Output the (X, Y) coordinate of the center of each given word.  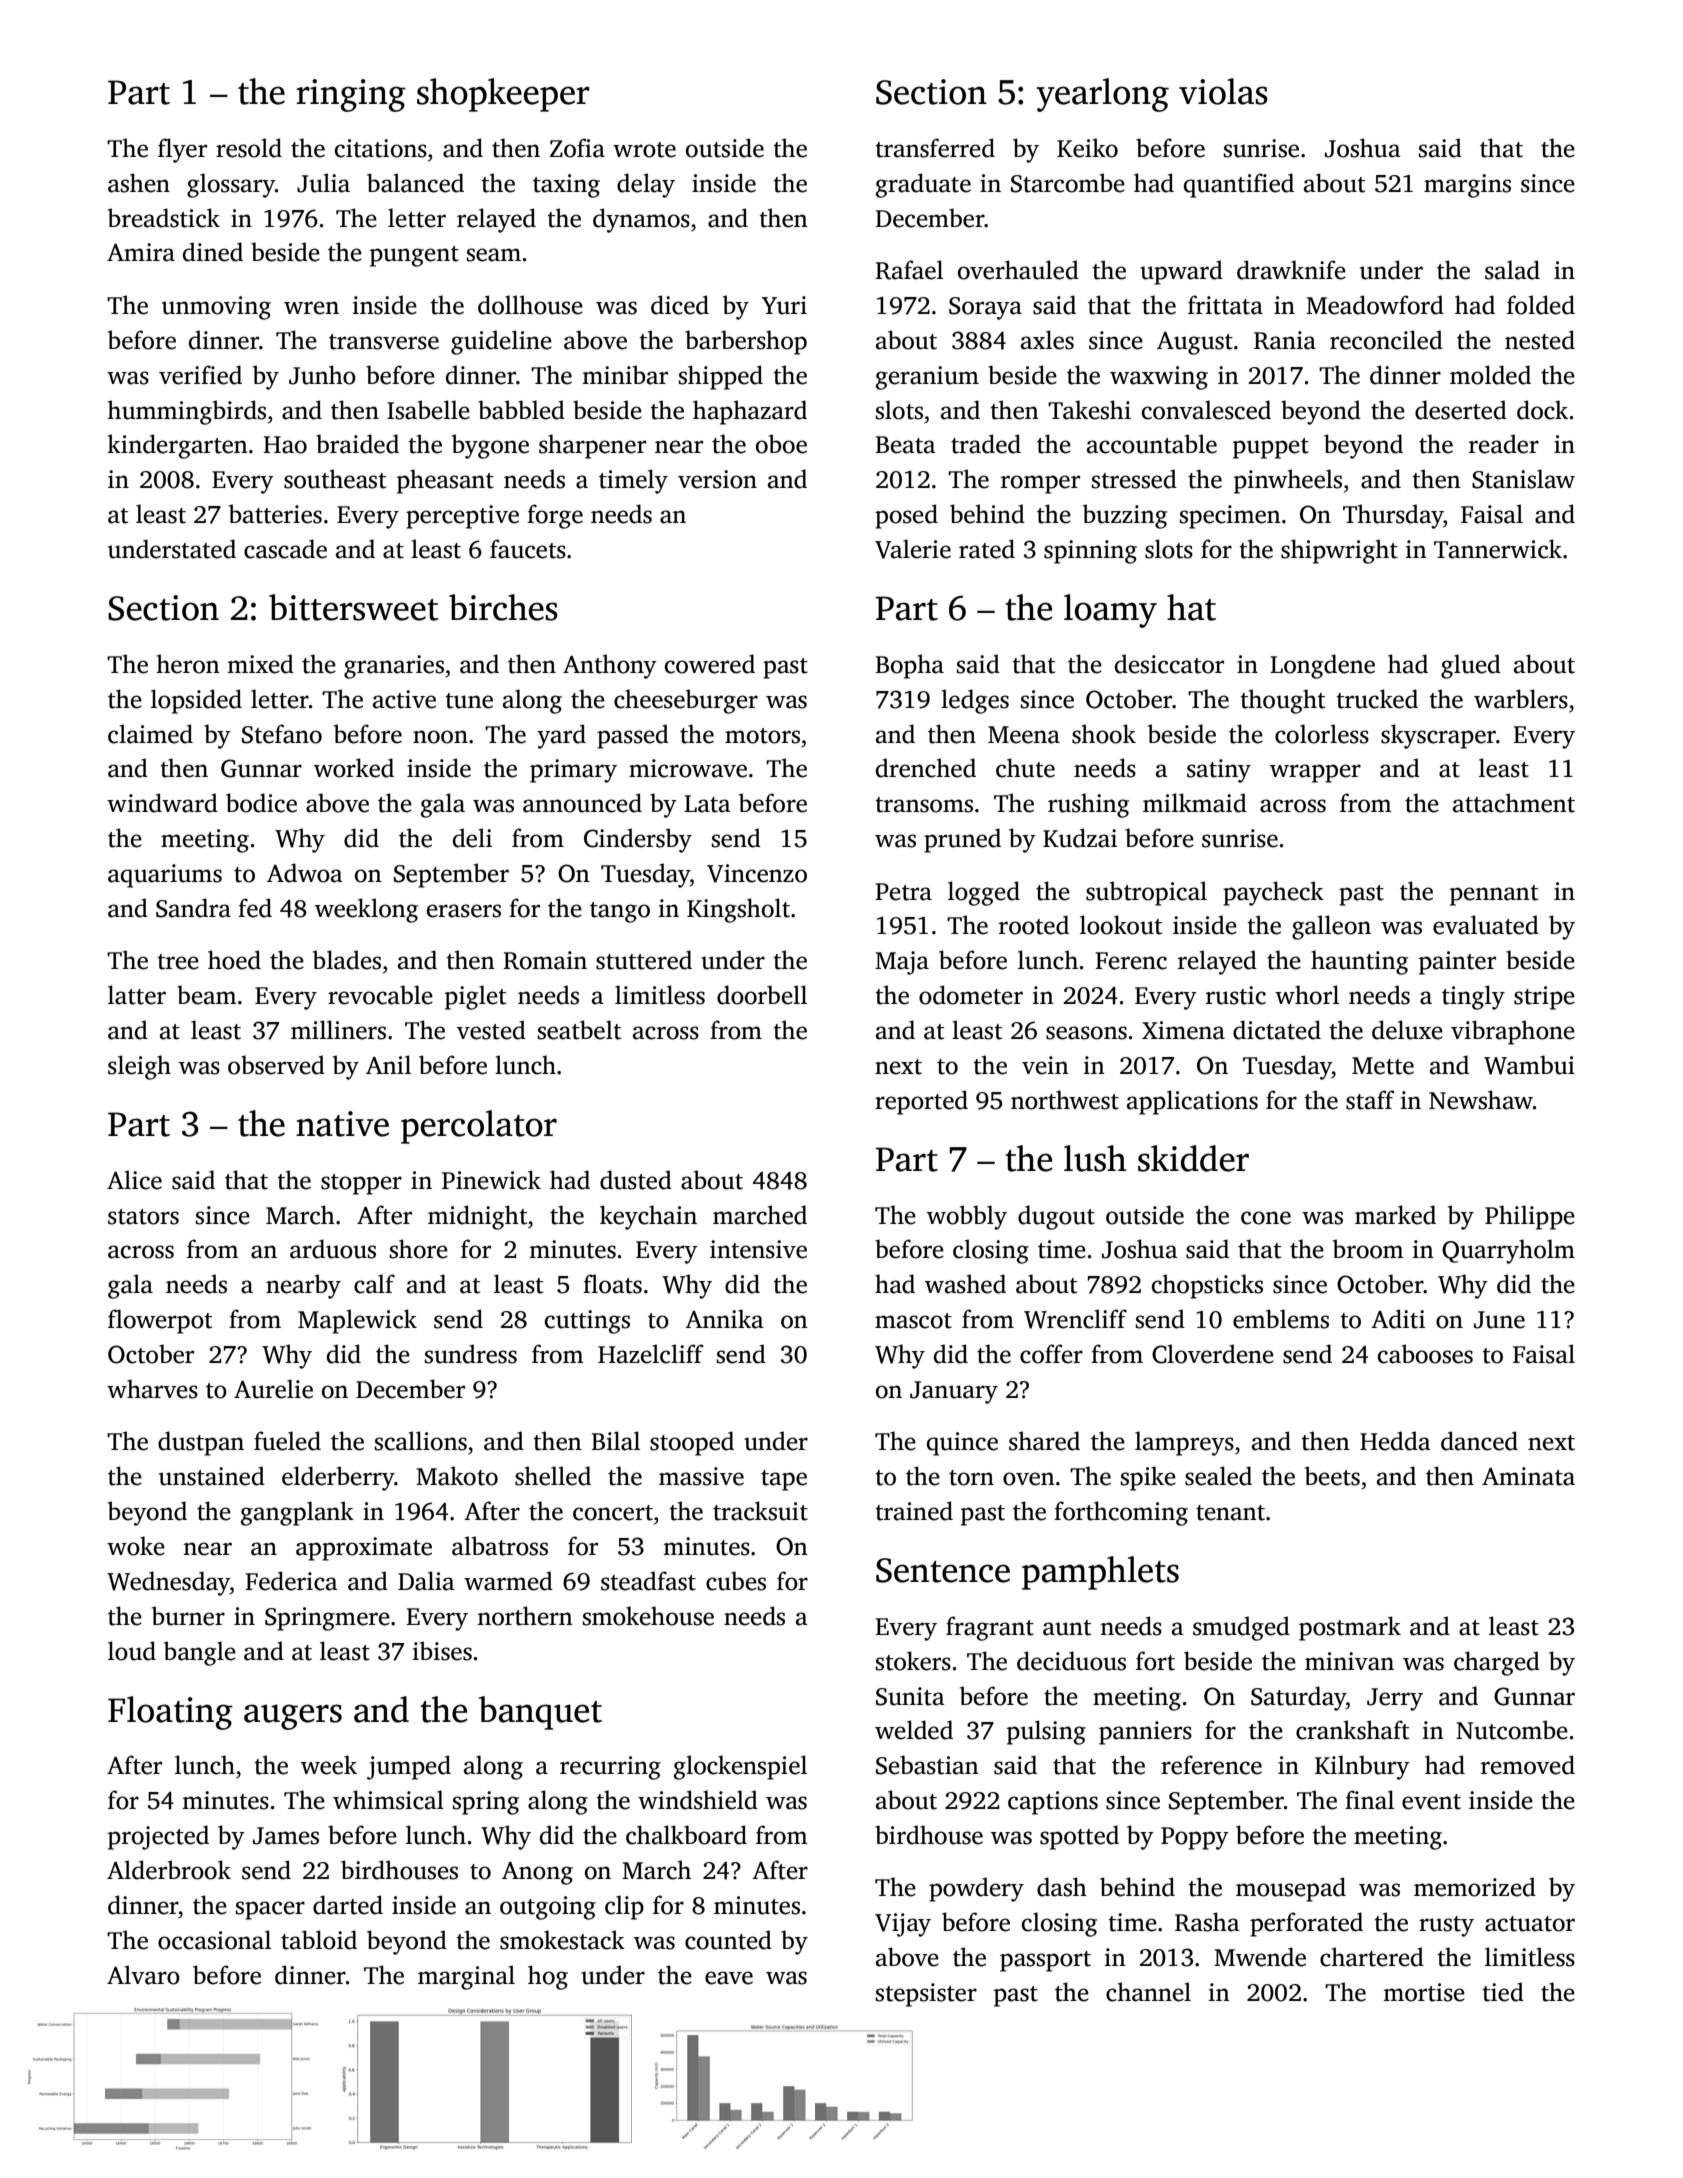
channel (1148, 1992)
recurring (610, 1768)
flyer (182, 150)
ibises (442, 1651)
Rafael (909, 270)
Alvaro (143, 1975)
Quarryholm (1508, 1251)
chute (1025, 768)
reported (921, 1102)
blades (347, 960)
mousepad (1291, 1889)
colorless (1322, 734)
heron (188, 664)
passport (1045, 1961)
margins (1467, 186)
